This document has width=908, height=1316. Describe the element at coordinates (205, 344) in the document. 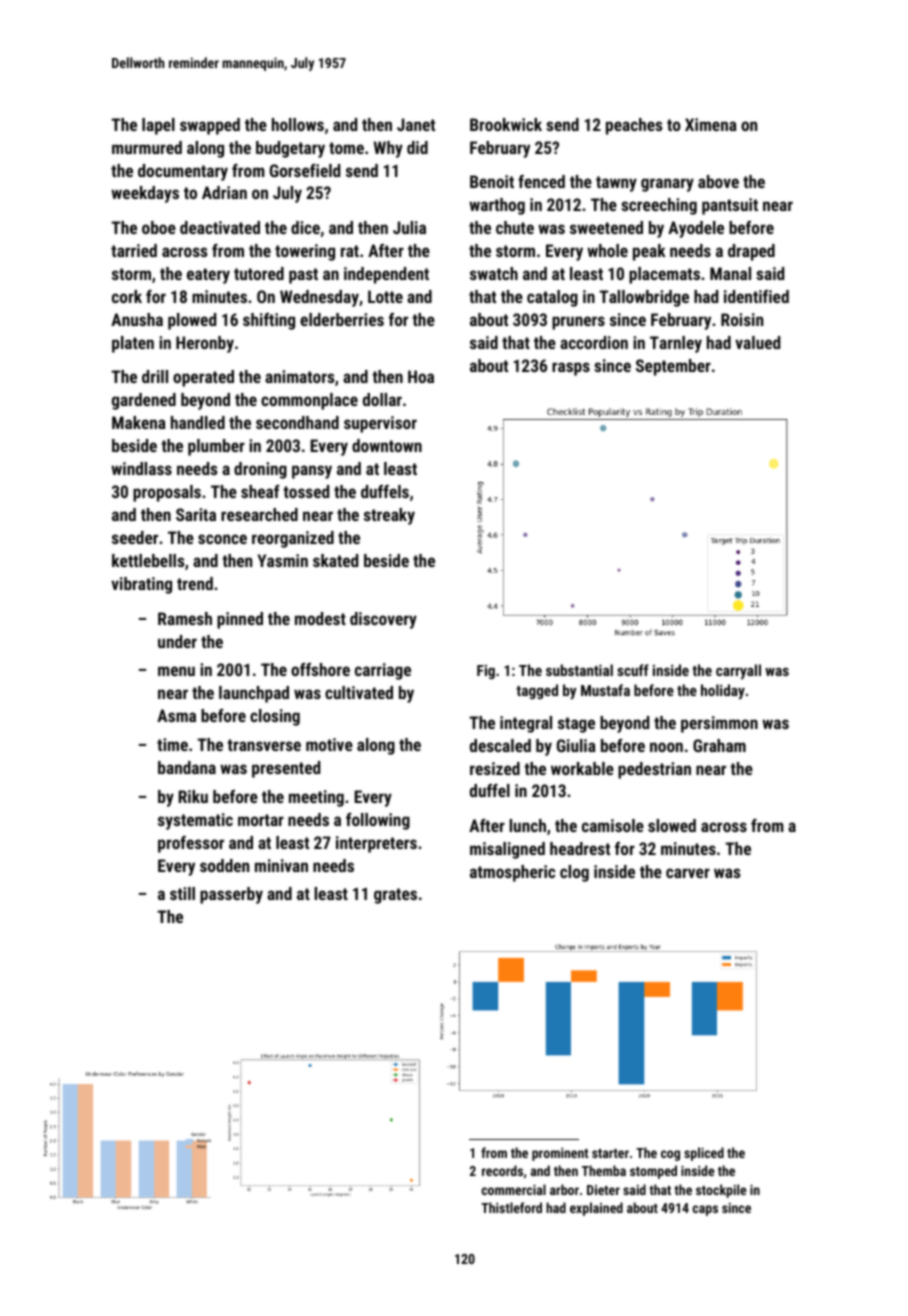

I see `Heronby` at that location.
